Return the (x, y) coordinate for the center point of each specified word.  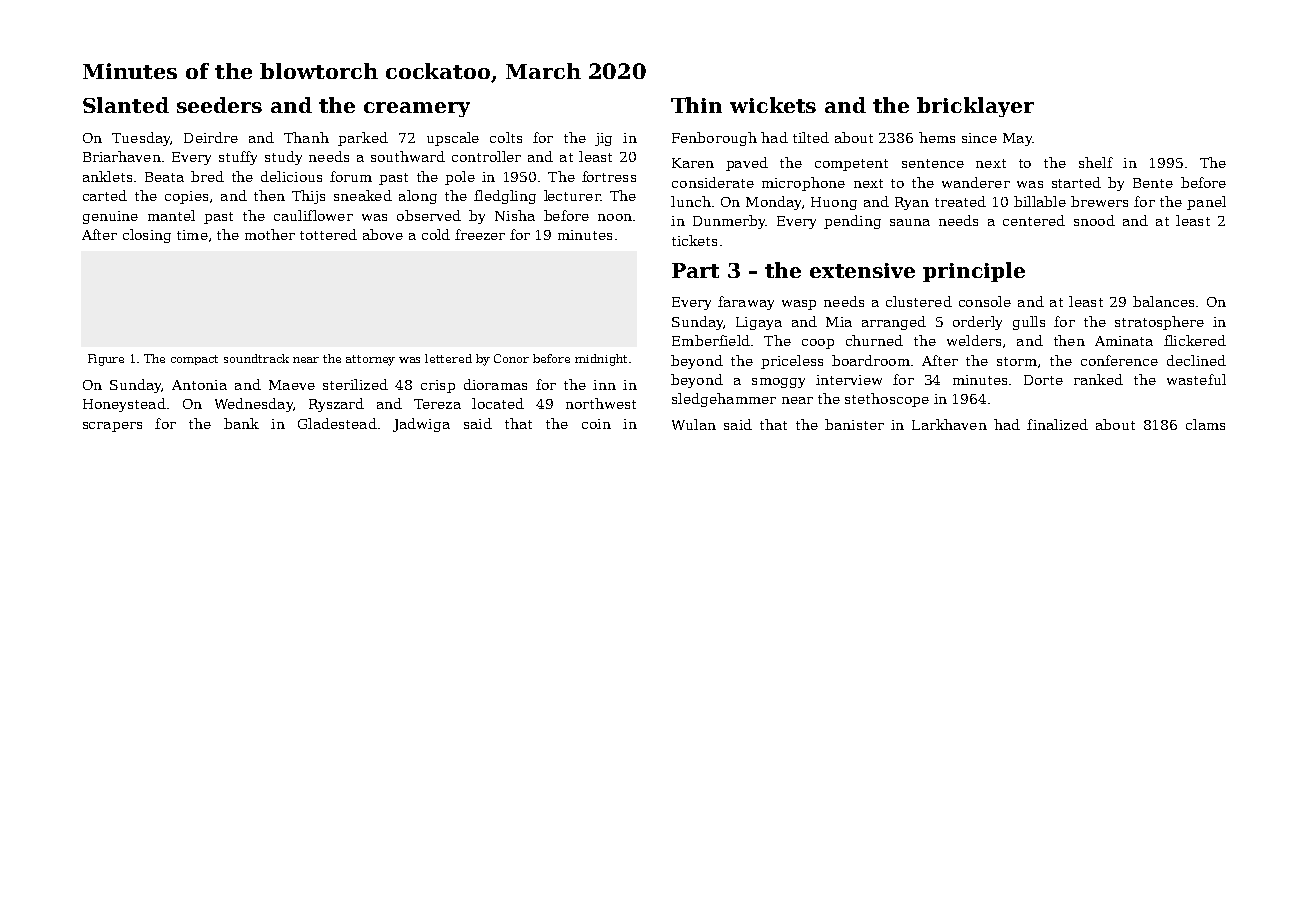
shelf (1096, 162)
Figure (106, 360)
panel (1206, 203)
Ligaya (759, 323)
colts (506, 137)
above (383, 234)
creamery (417, 109)
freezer (480, 234)
